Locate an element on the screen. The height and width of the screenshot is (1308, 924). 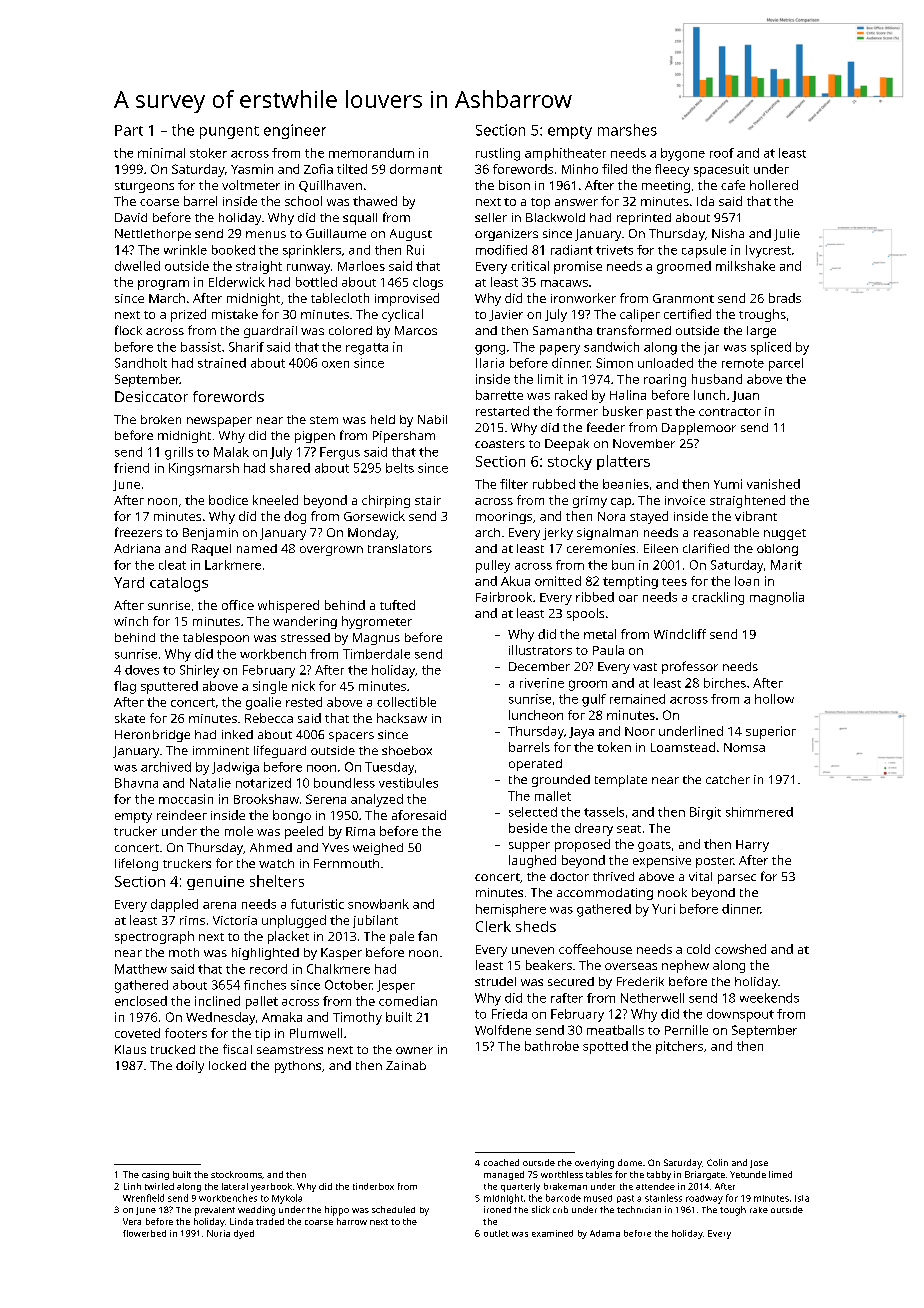
rustling is located at coordinates (498, 154).
